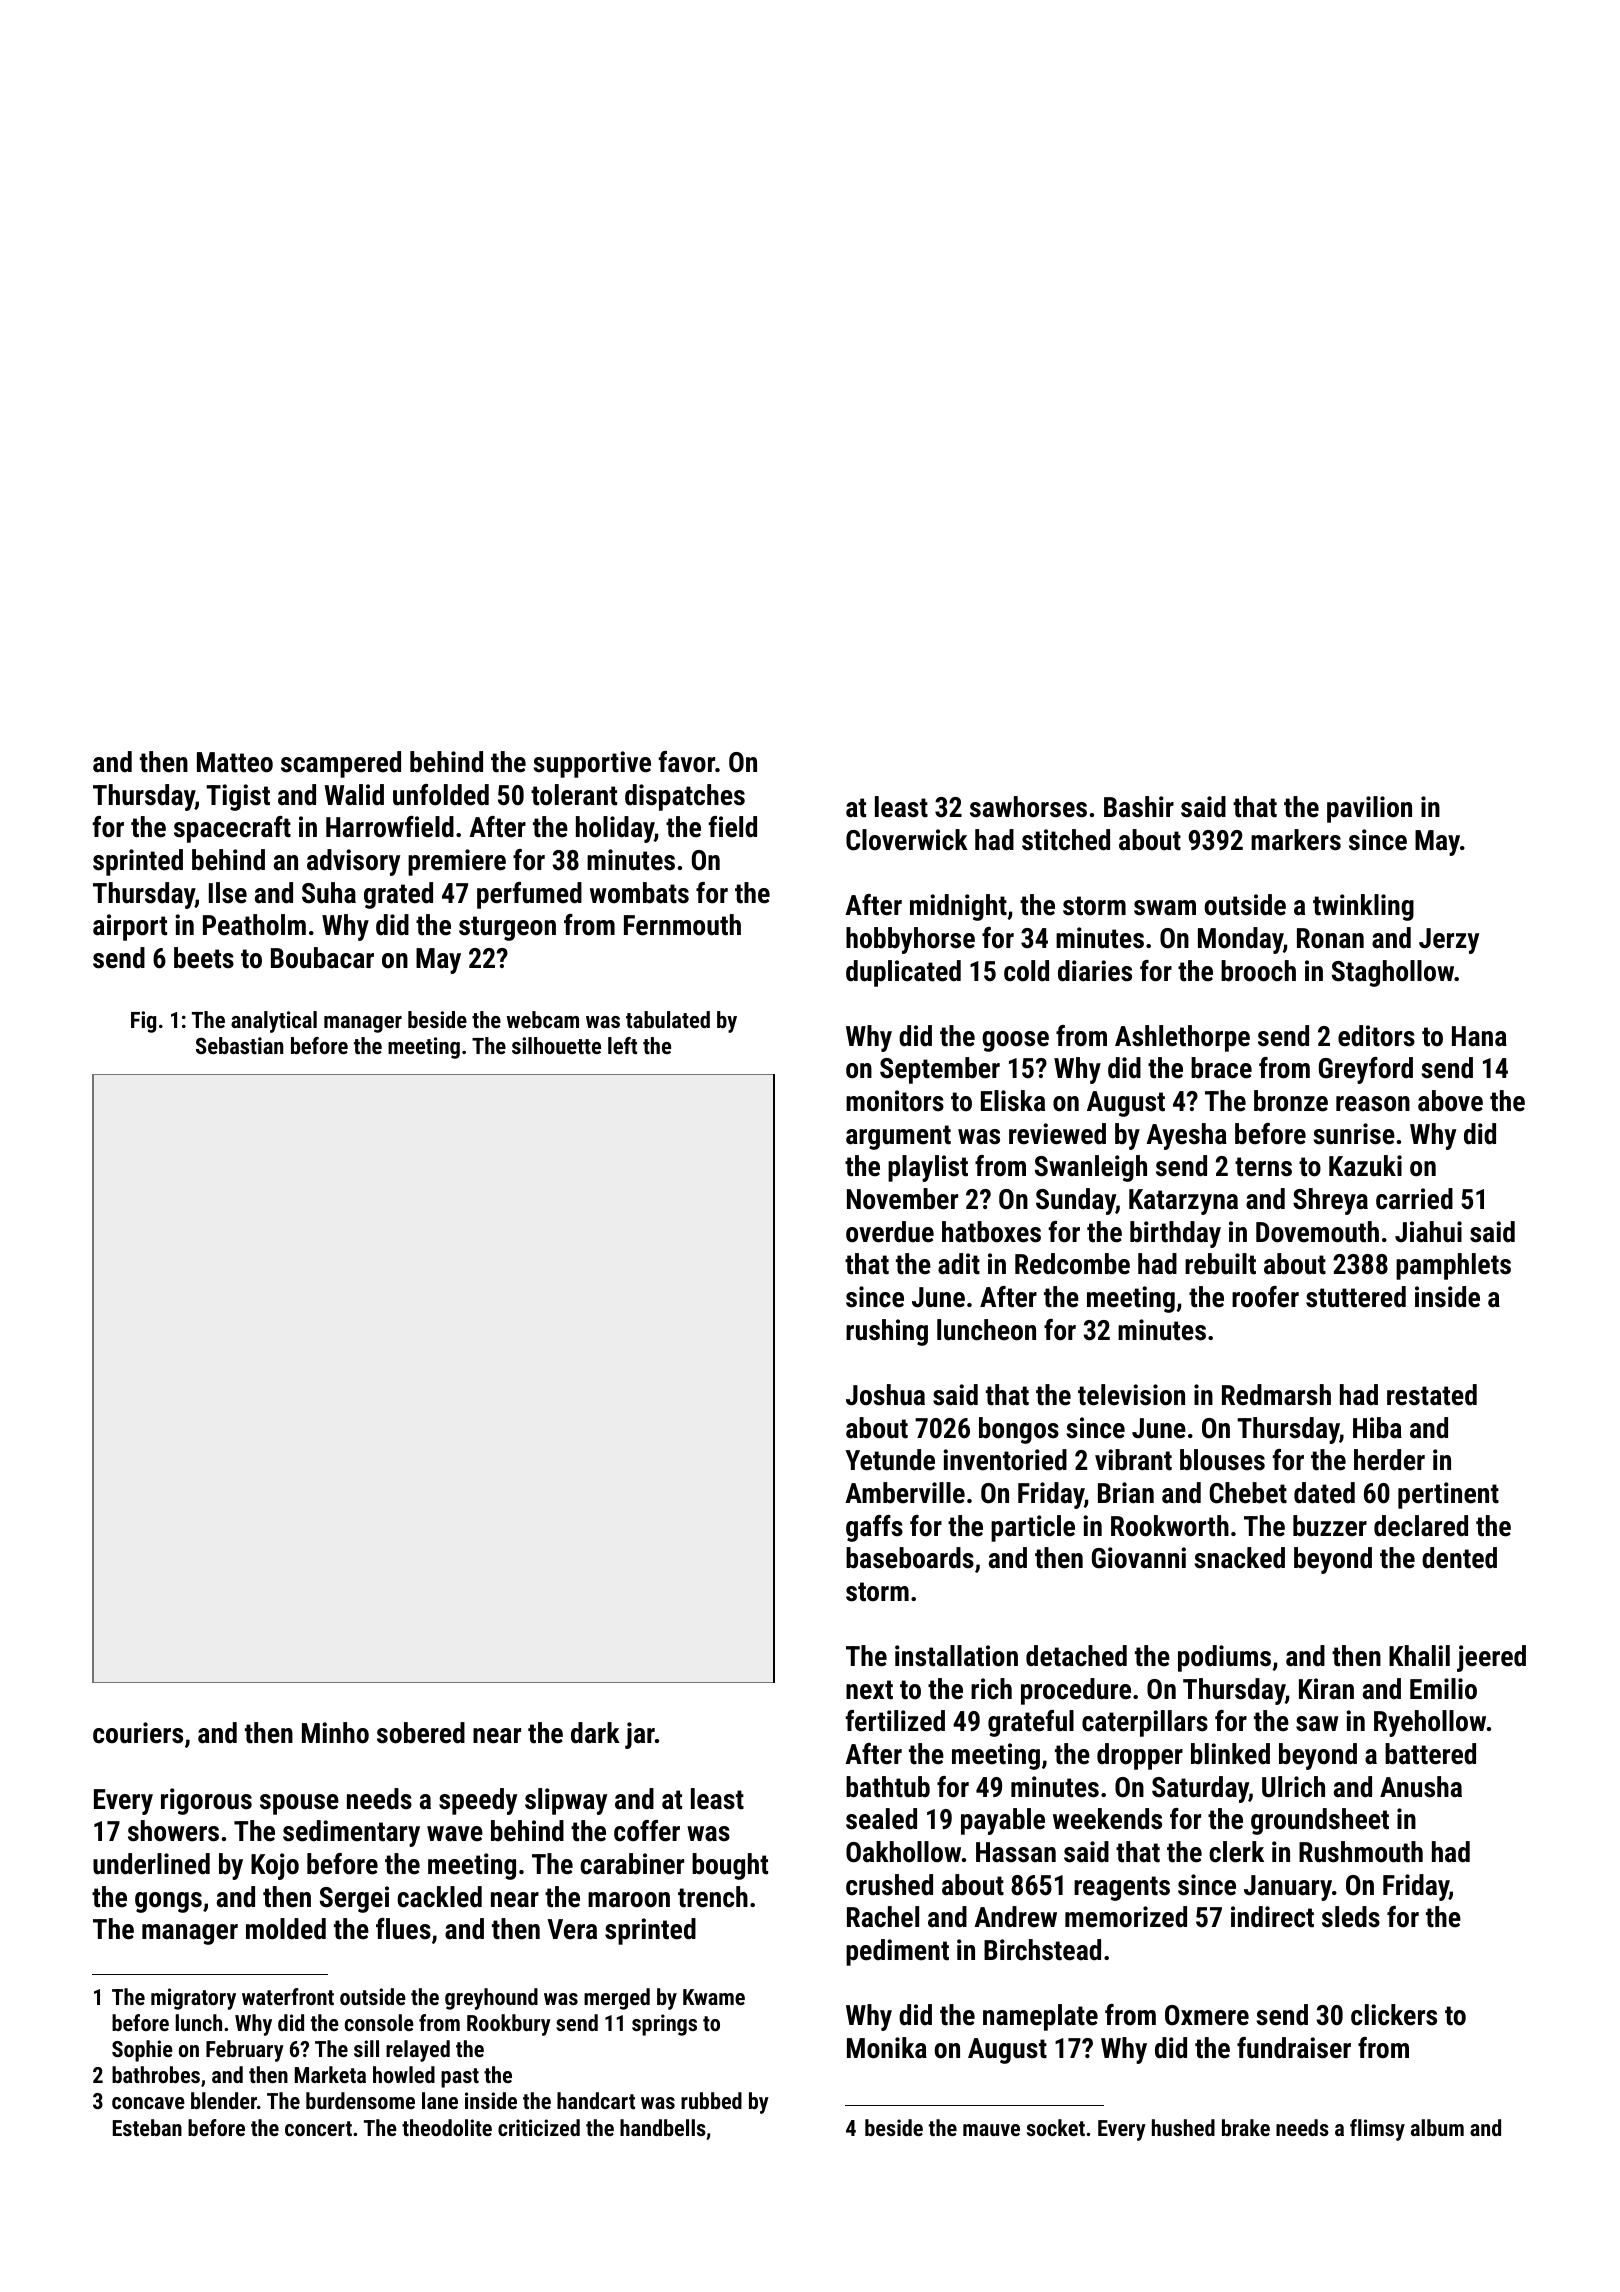 This image has width=1620, height=2292. Describe the element at coordinates (1028, 807) in the image. I see `sawhorses` at that location.
